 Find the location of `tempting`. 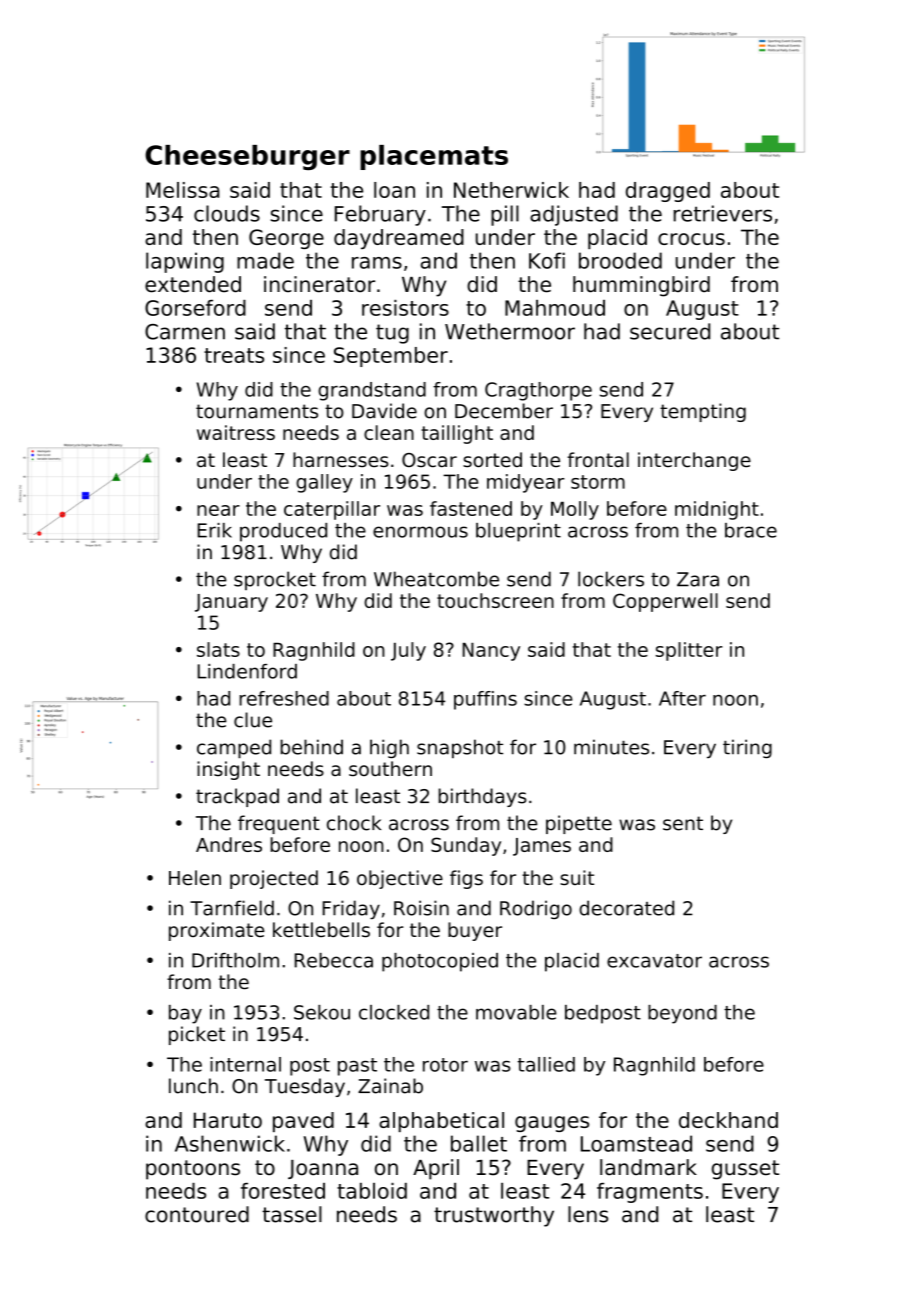

tempting is located at coordinates (703, 412).
